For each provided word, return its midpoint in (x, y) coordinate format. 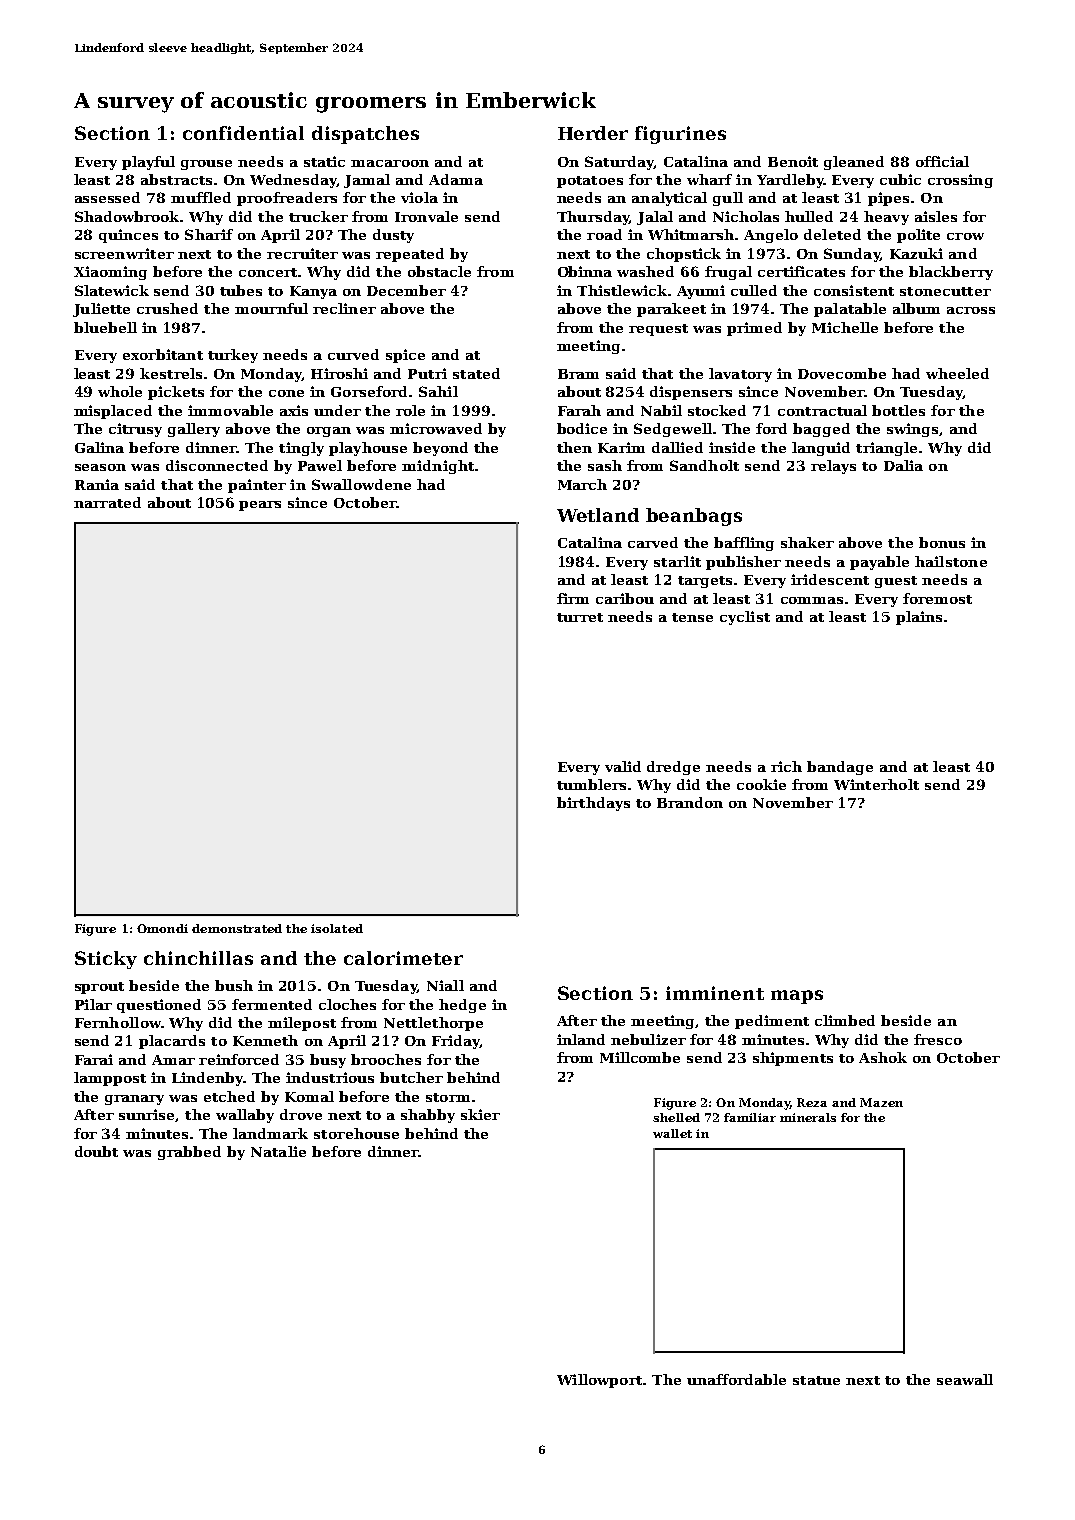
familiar (750, 1117)
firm (573, 598)
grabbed (189, 1153)
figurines (680, 135)
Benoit (793, 161)
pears (260, 506)
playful (148, 163)
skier (480, 1114)
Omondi (162, 928)
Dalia (903, 465)
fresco (938, 1039)
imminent (715, 993)
